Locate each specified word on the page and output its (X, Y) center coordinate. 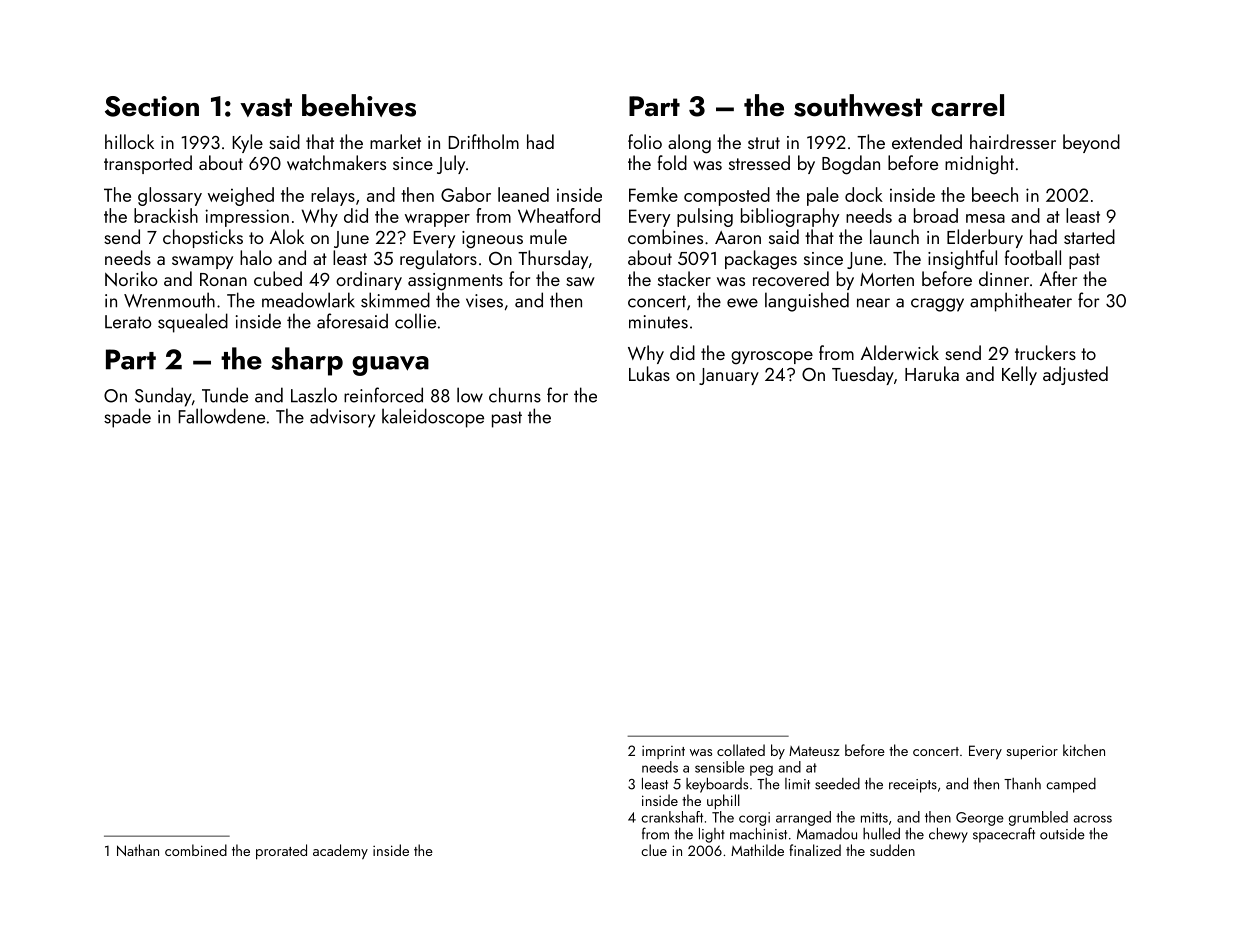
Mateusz (814, 751)
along (689, 144)
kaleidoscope (433, 418)
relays (333, 196)
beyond (1091, 143)
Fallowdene (221, 416)
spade (127, 418)
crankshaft (672, 817)
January (729, 376)
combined (196, 850)
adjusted (1075, 375)
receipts (913, 786)
